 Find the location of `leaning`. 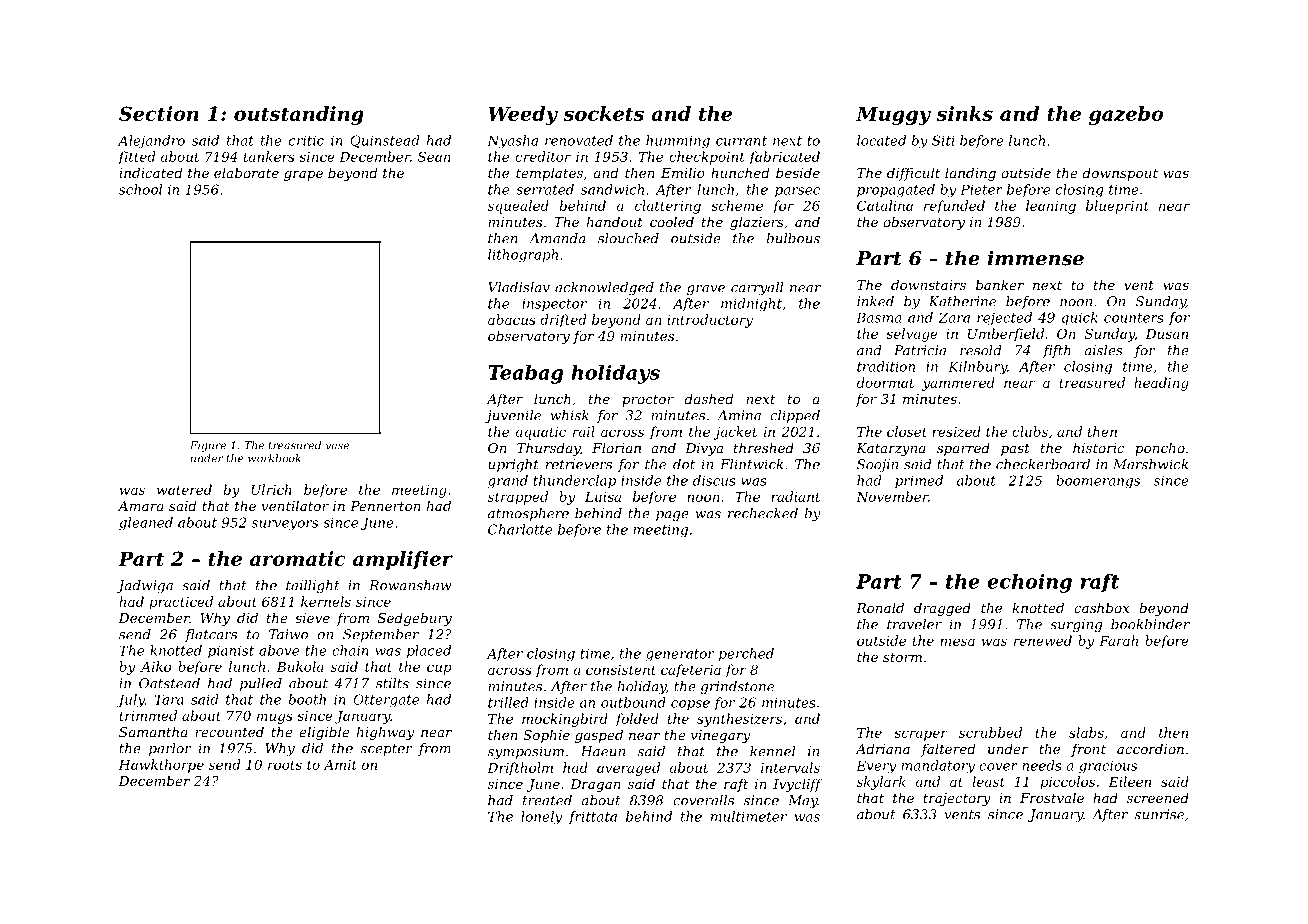

leaning is located at coordinates (1051, 207).
